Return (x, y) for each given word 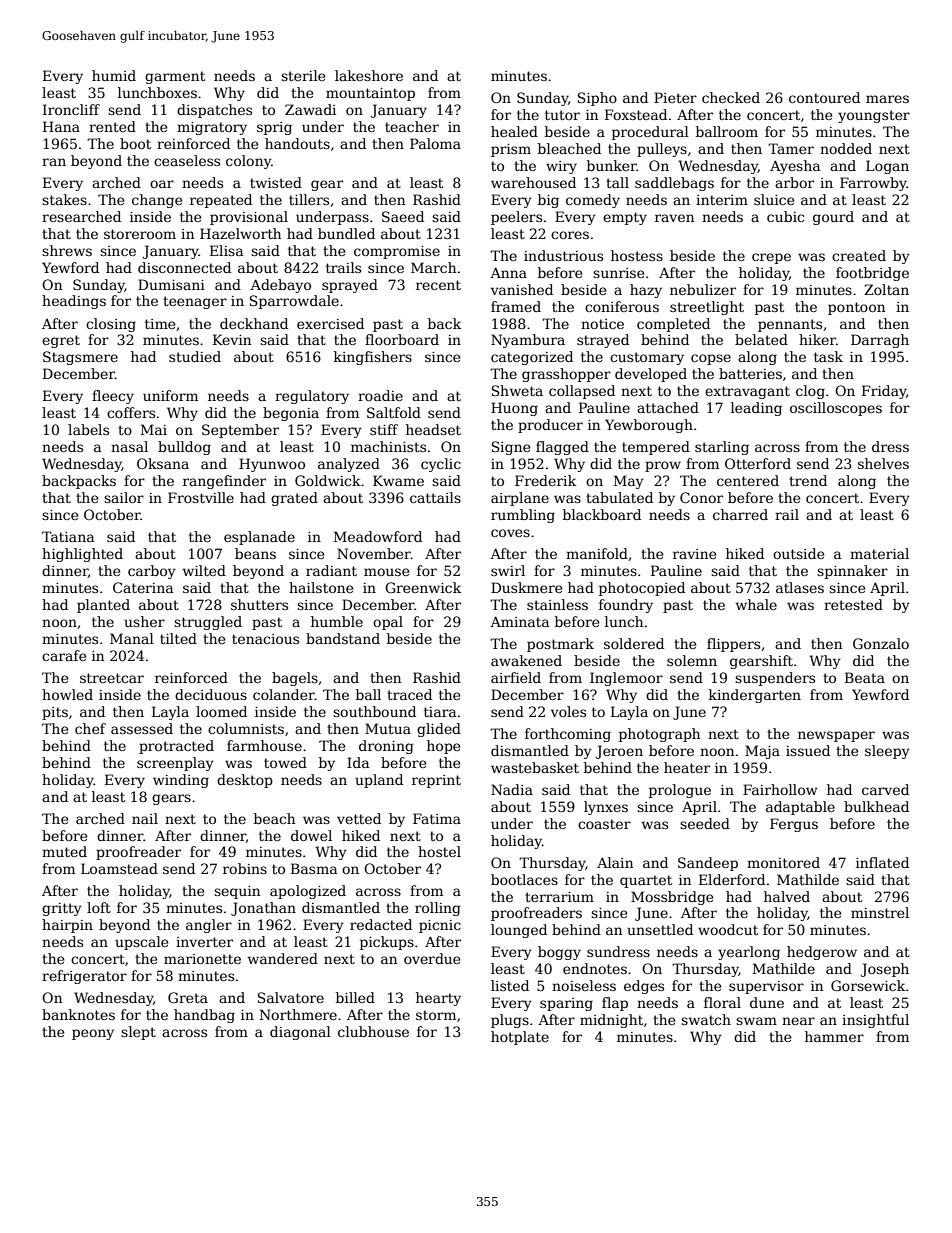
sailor (124, 497)
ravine (695, 554)
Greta (188, 997)
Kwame (398, 480)
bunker (612, 165)
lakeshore (369, 75)
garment (175, 77)
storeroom (140, 234)
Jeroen (619, 752)
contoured (824, 97)
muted (64, 851)
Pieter (675, 97)
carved (885, 789)
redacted (381, 924)
